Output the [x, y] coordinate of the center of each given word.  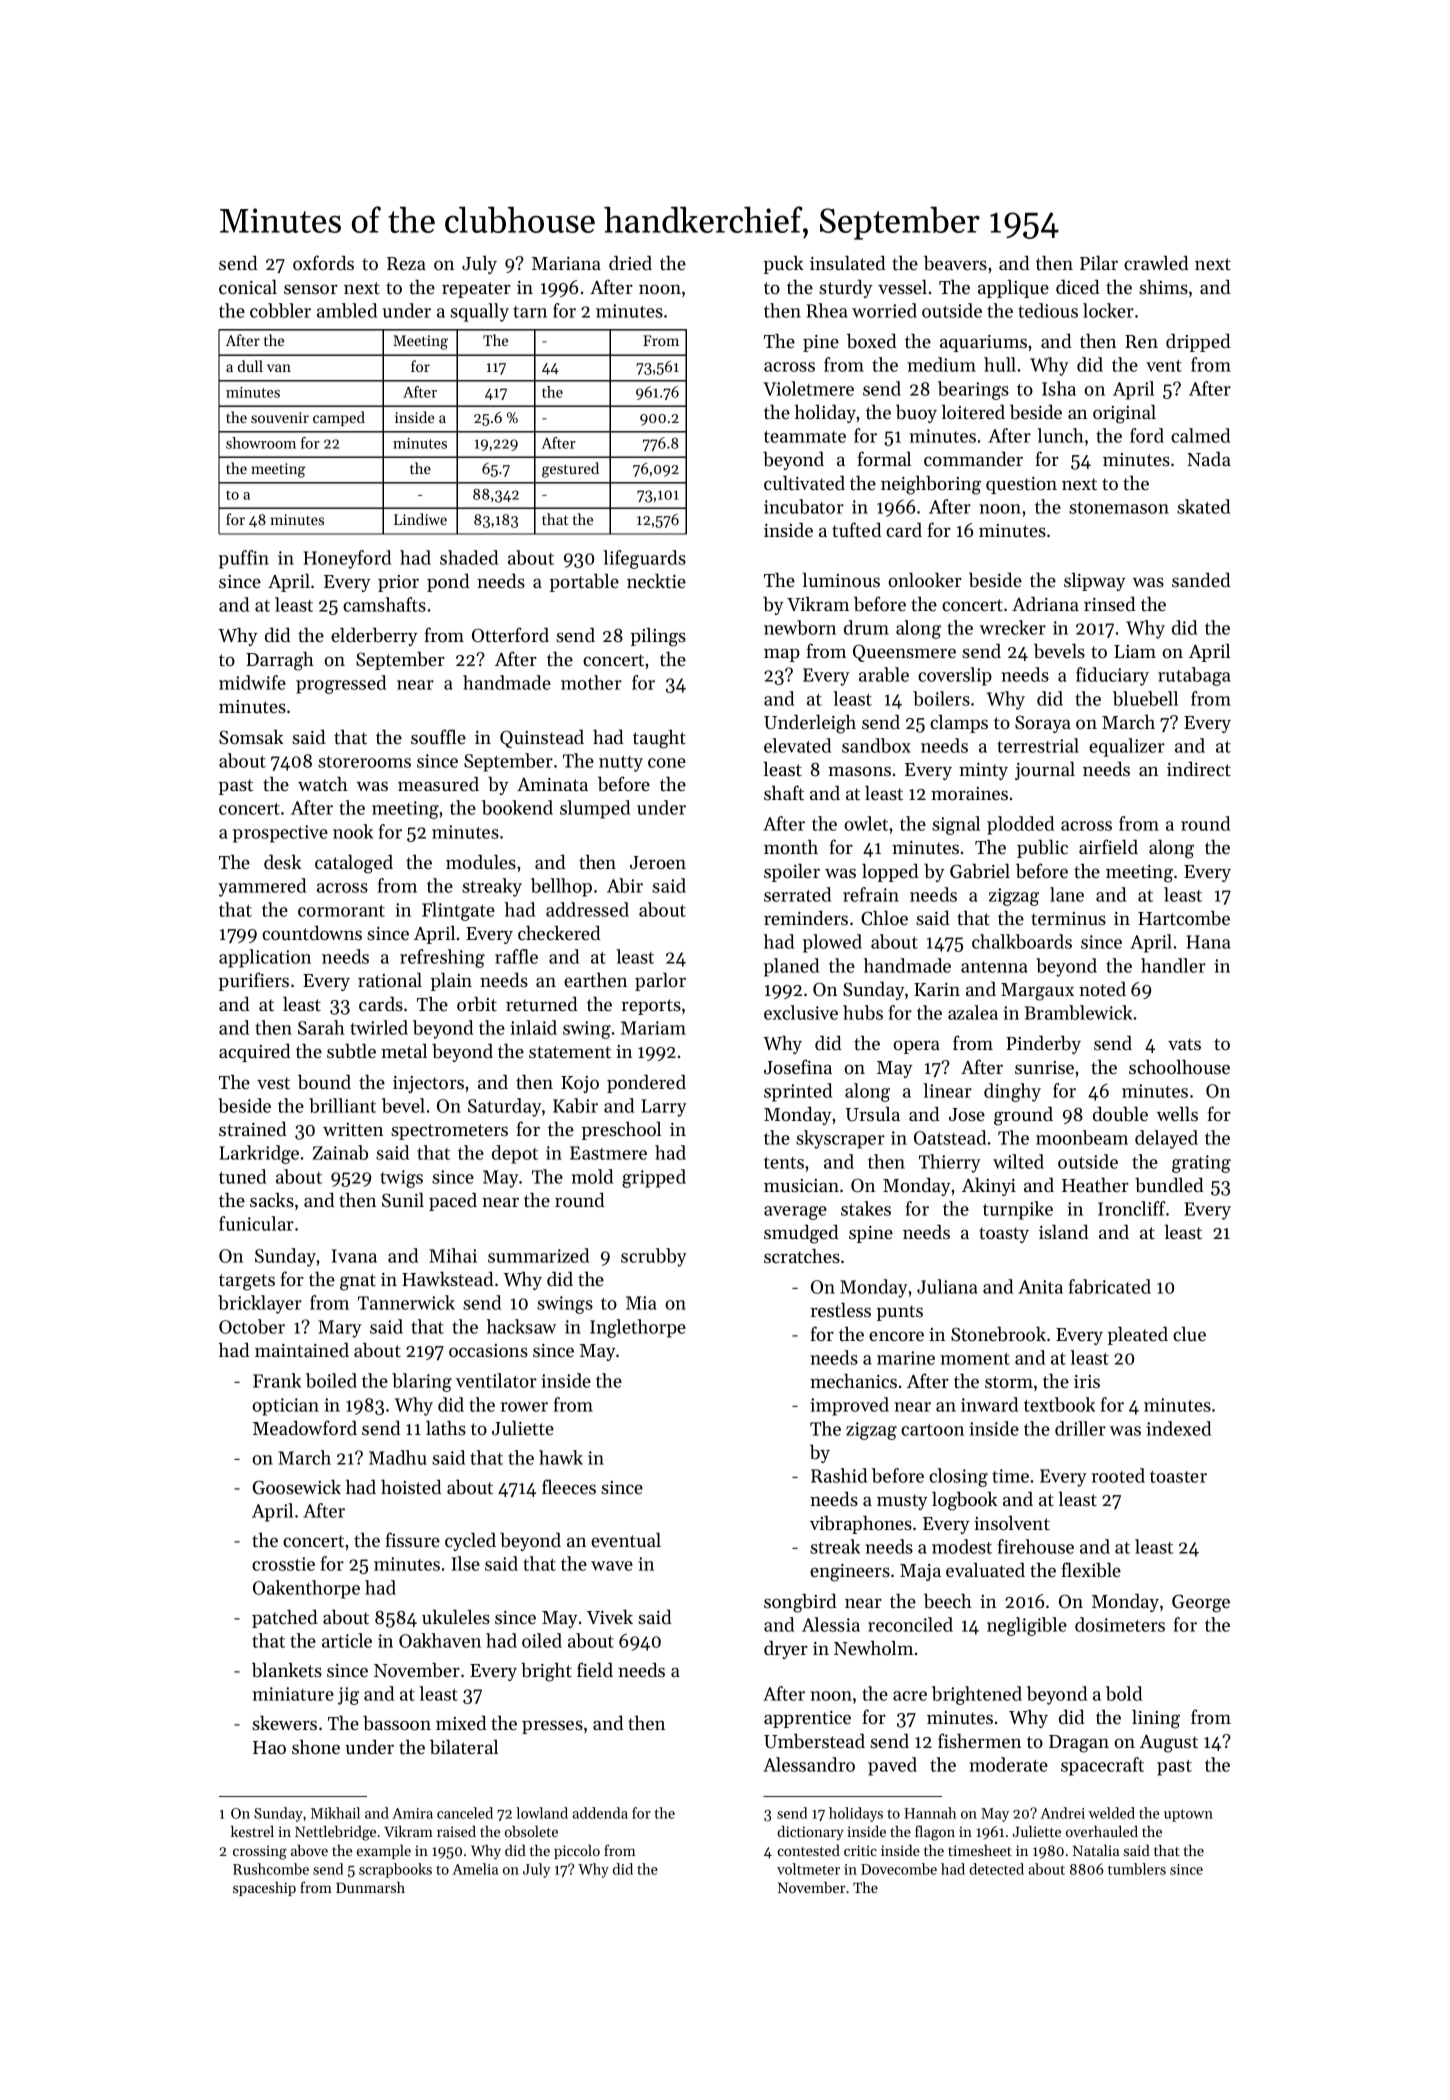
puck [783, 265]
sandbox [876, 745]
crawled [1156, 263]
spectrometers [449, 1132]
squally [479, 312]
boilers [941, 698]
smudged [801, 1234]
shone [316, 1747]
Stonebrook [998, 1334]
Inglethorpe [638, 1328]
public [1042, 848]
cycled [470, 1541]
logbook [965, 1501]
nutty [621, 764]
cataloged [354, 864]
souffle [438, 737]
